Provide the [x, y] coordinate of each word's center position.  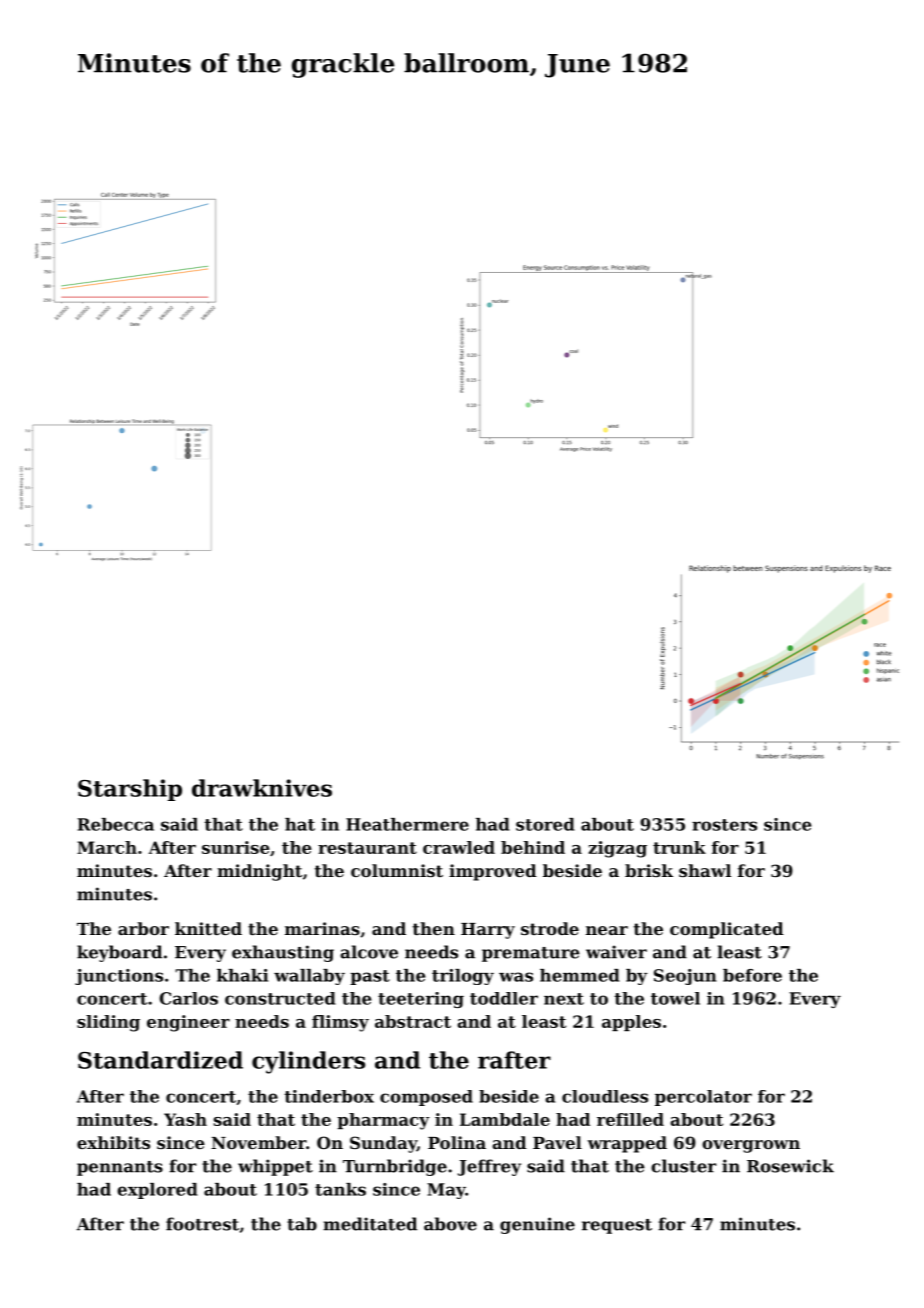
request [617, 1226]
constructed [280, 998]
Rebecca [115, 824]
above [450, 1224]
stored [545, 824]
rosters [724, 825]
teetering [421, 1000]
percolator [703, 1098]
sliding [108, 1023]
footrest [202, 1224]
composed [426, 1098]
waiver [616, 952]
